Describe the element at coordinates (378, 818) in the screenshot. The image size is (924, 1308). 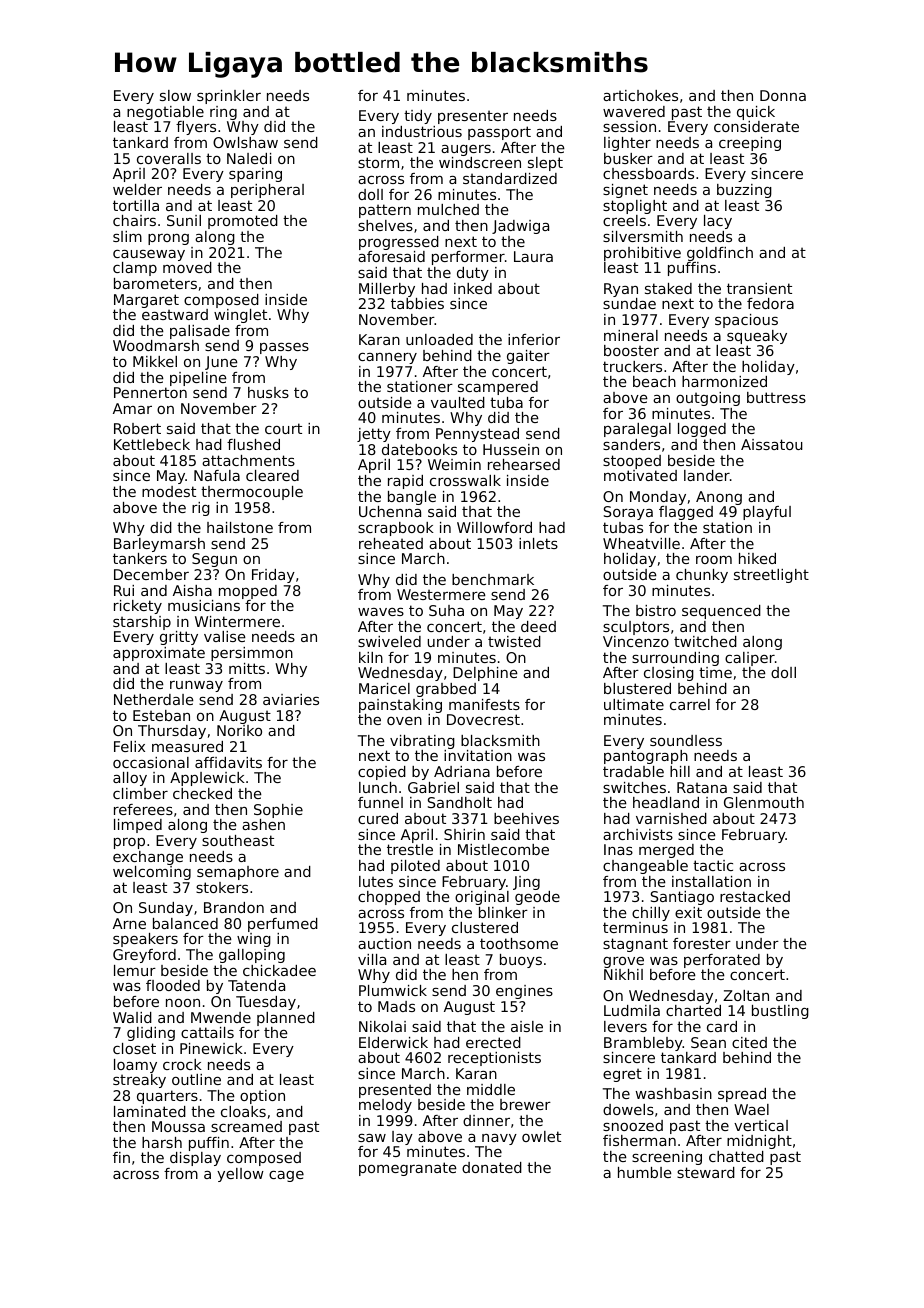
I see `cured` at that location.
